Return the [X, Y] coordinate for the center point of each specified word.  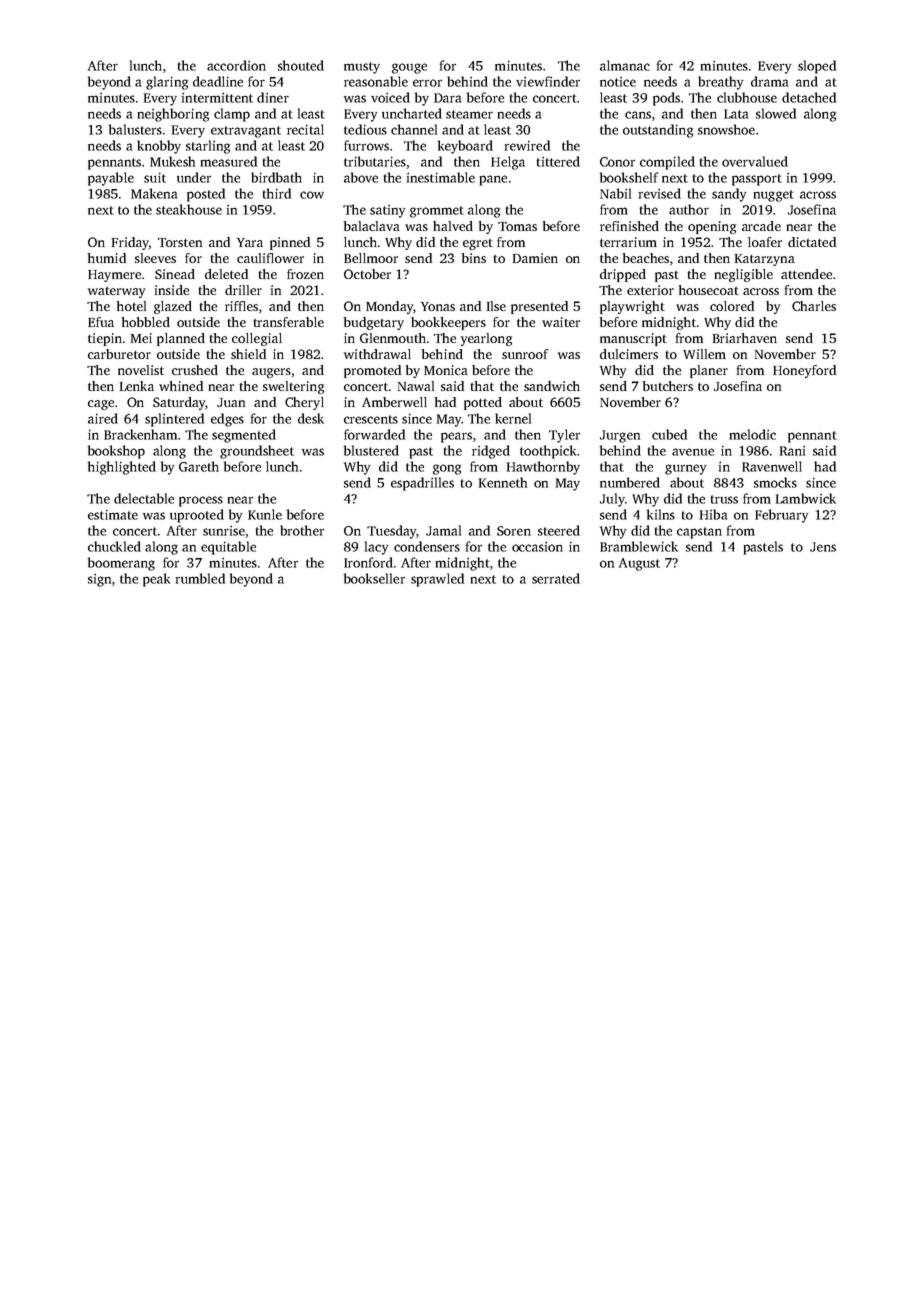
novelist [141, 370]
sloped [817, 67]
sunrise [224, 531]
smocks [775, 482]
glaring [167, 83]
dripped [623, 275]
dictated [812, 242]
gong [447, 469]
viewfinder [548, 81]
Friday [130, 243]
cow [312, 195]
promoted [372, 371]
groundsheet [257, 452]
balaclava [371, 226]
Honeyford [804, 371]
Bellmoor [371, 258]
